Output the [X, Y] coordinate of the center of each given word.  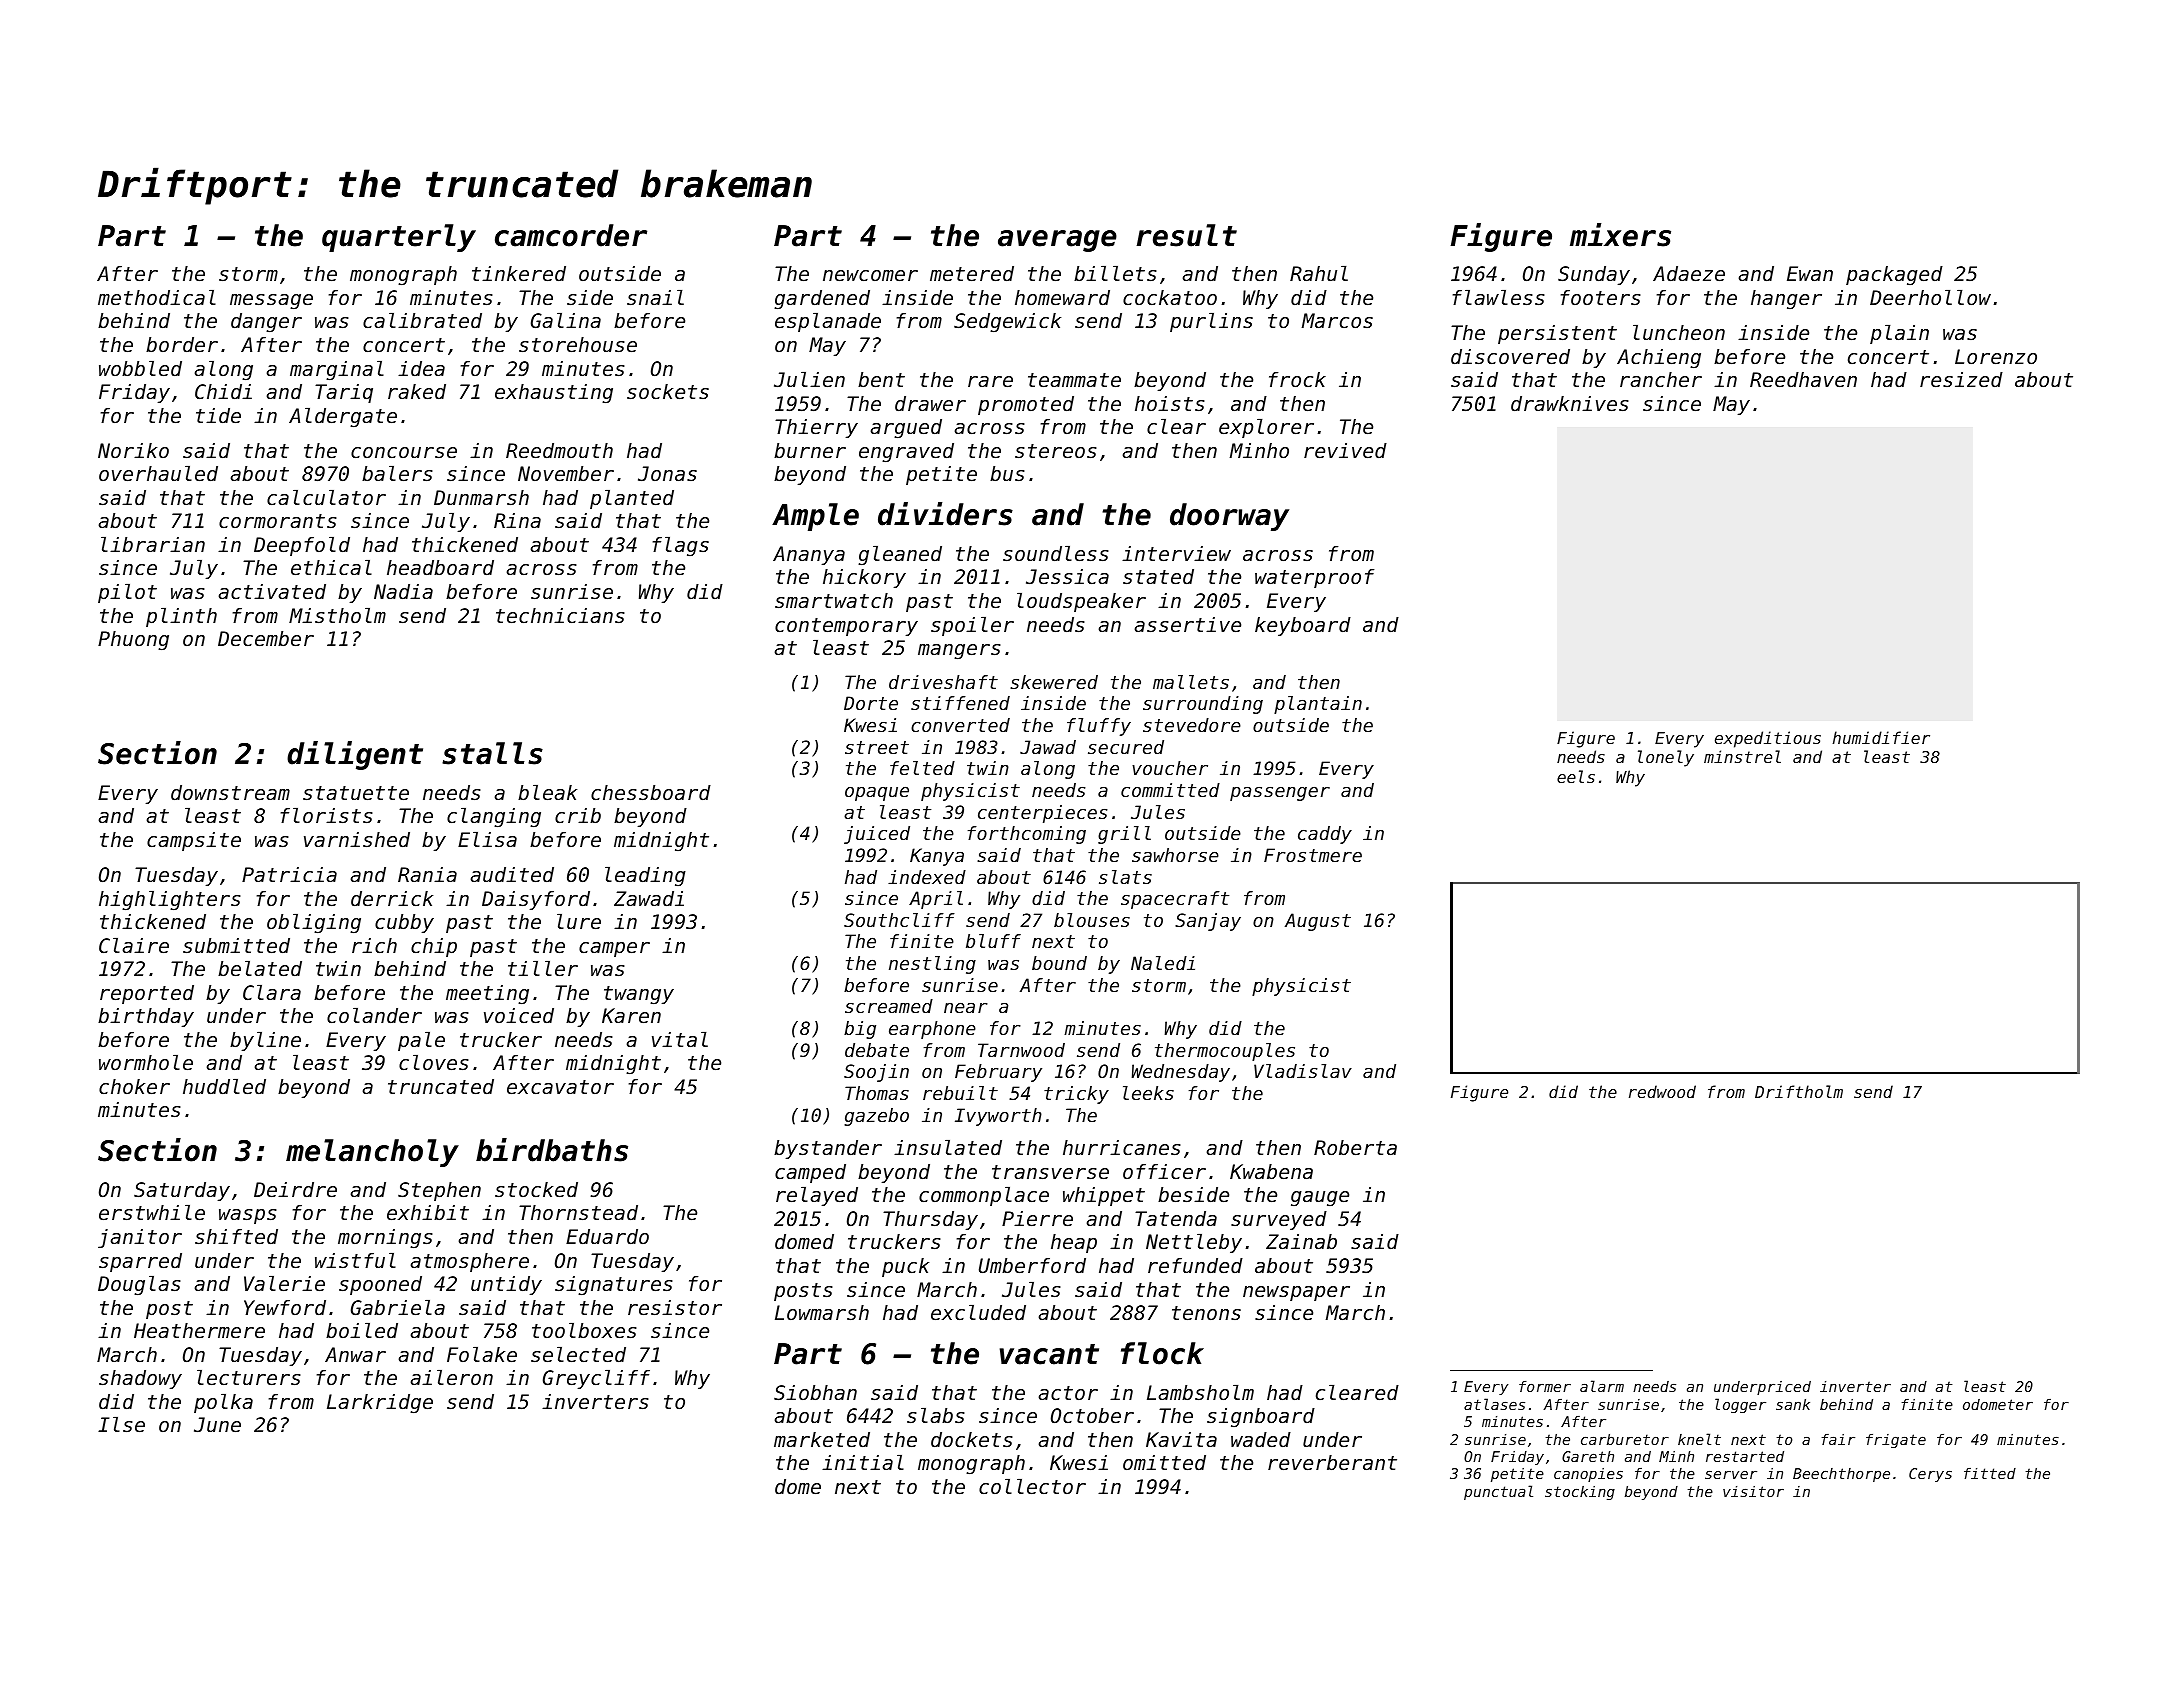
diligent [355, 755]
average [1057, 241]
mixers [1620, 235]
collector [1032, 1486]
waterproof [1314, 578]
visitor [1753, 1491]
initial [863, 1462]
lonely [1666, 758]
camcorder [571, 235]
